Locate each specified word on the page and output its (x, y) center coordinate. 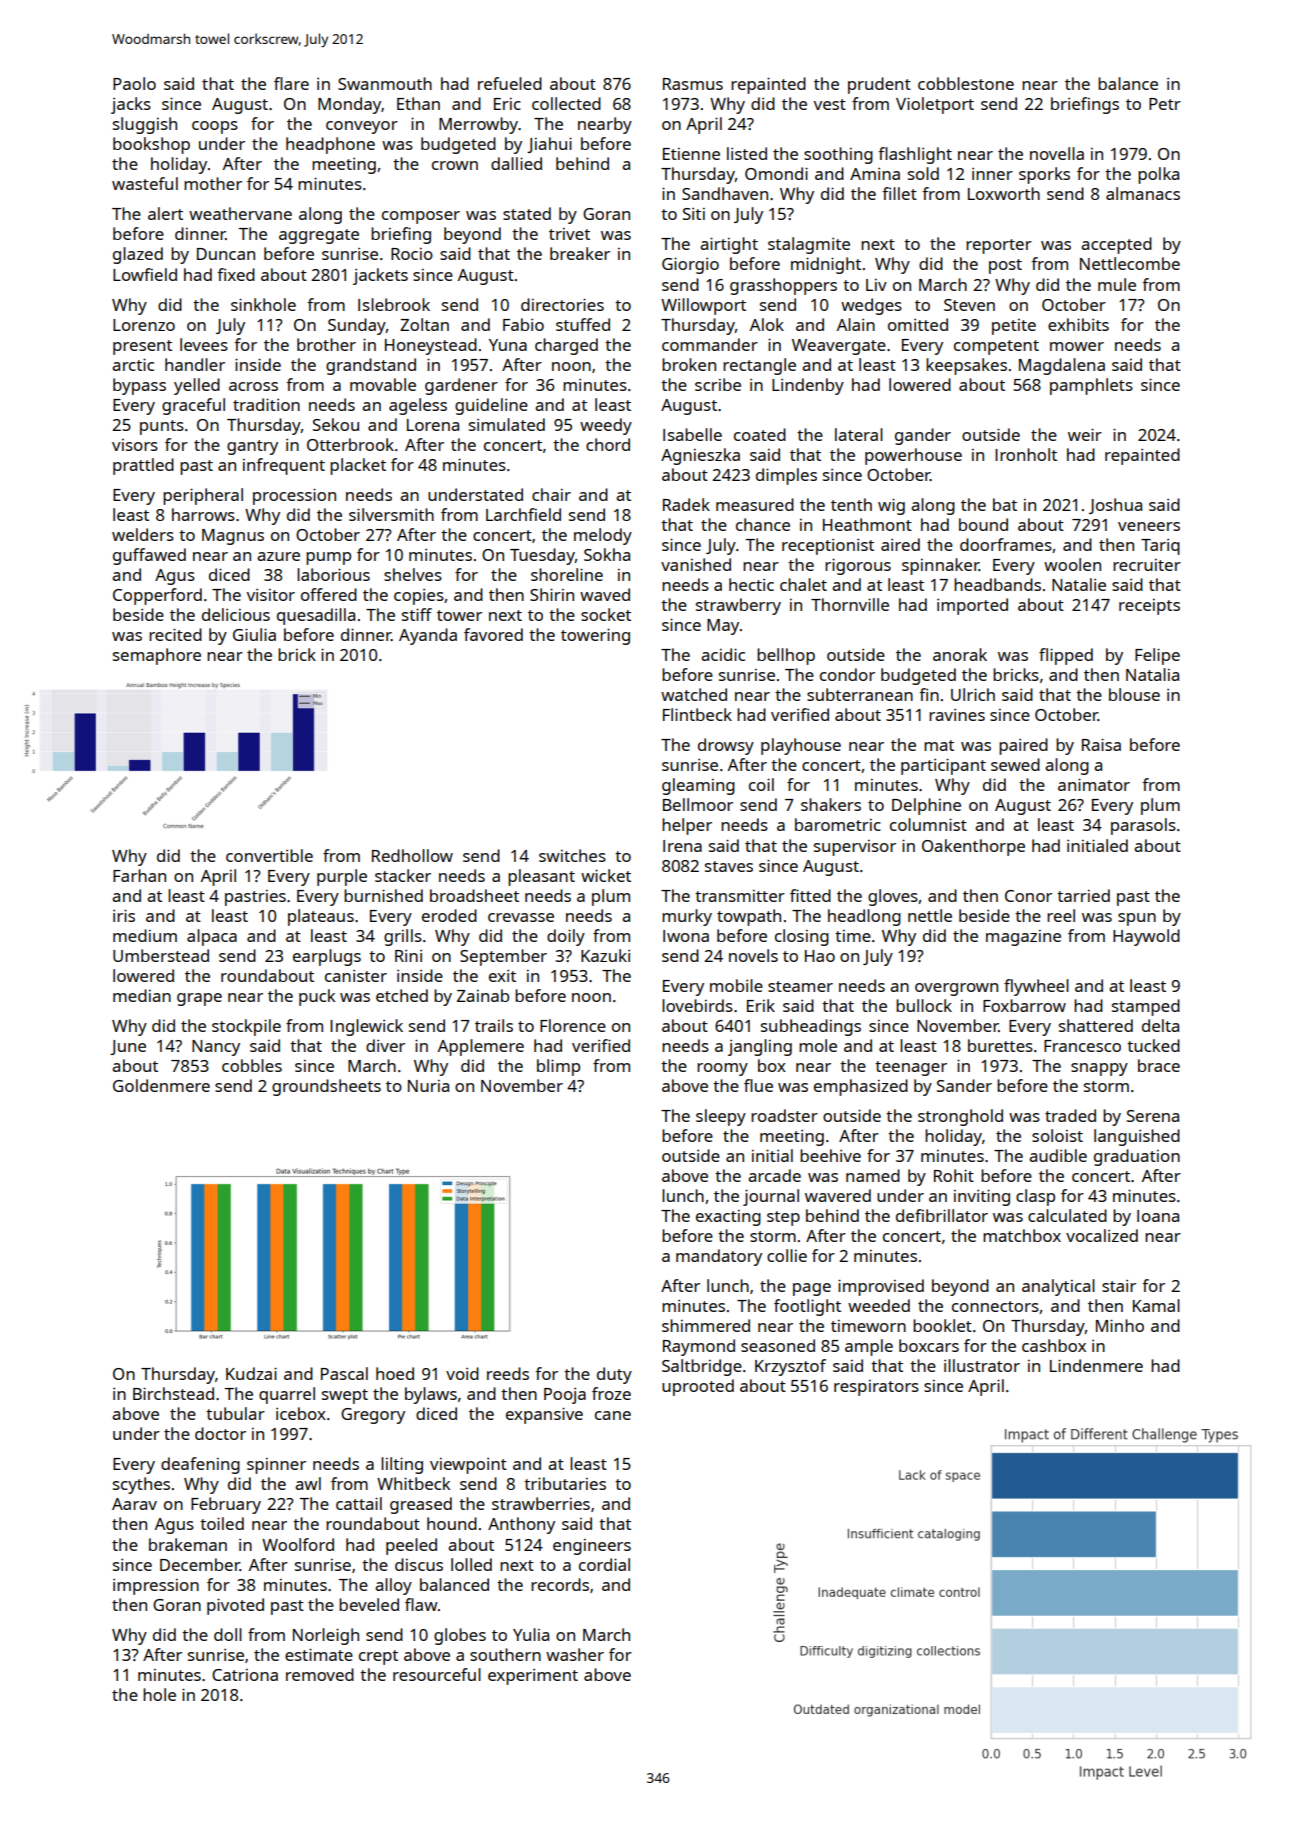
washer (575, 1654)
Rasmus (693, 84)
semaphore (157, 656)
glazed (138, 255)
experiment (533, 1677)
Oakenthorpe (973, 847)
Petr (1165, 104)
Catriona (245, 1675)
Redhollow (412, 855)
